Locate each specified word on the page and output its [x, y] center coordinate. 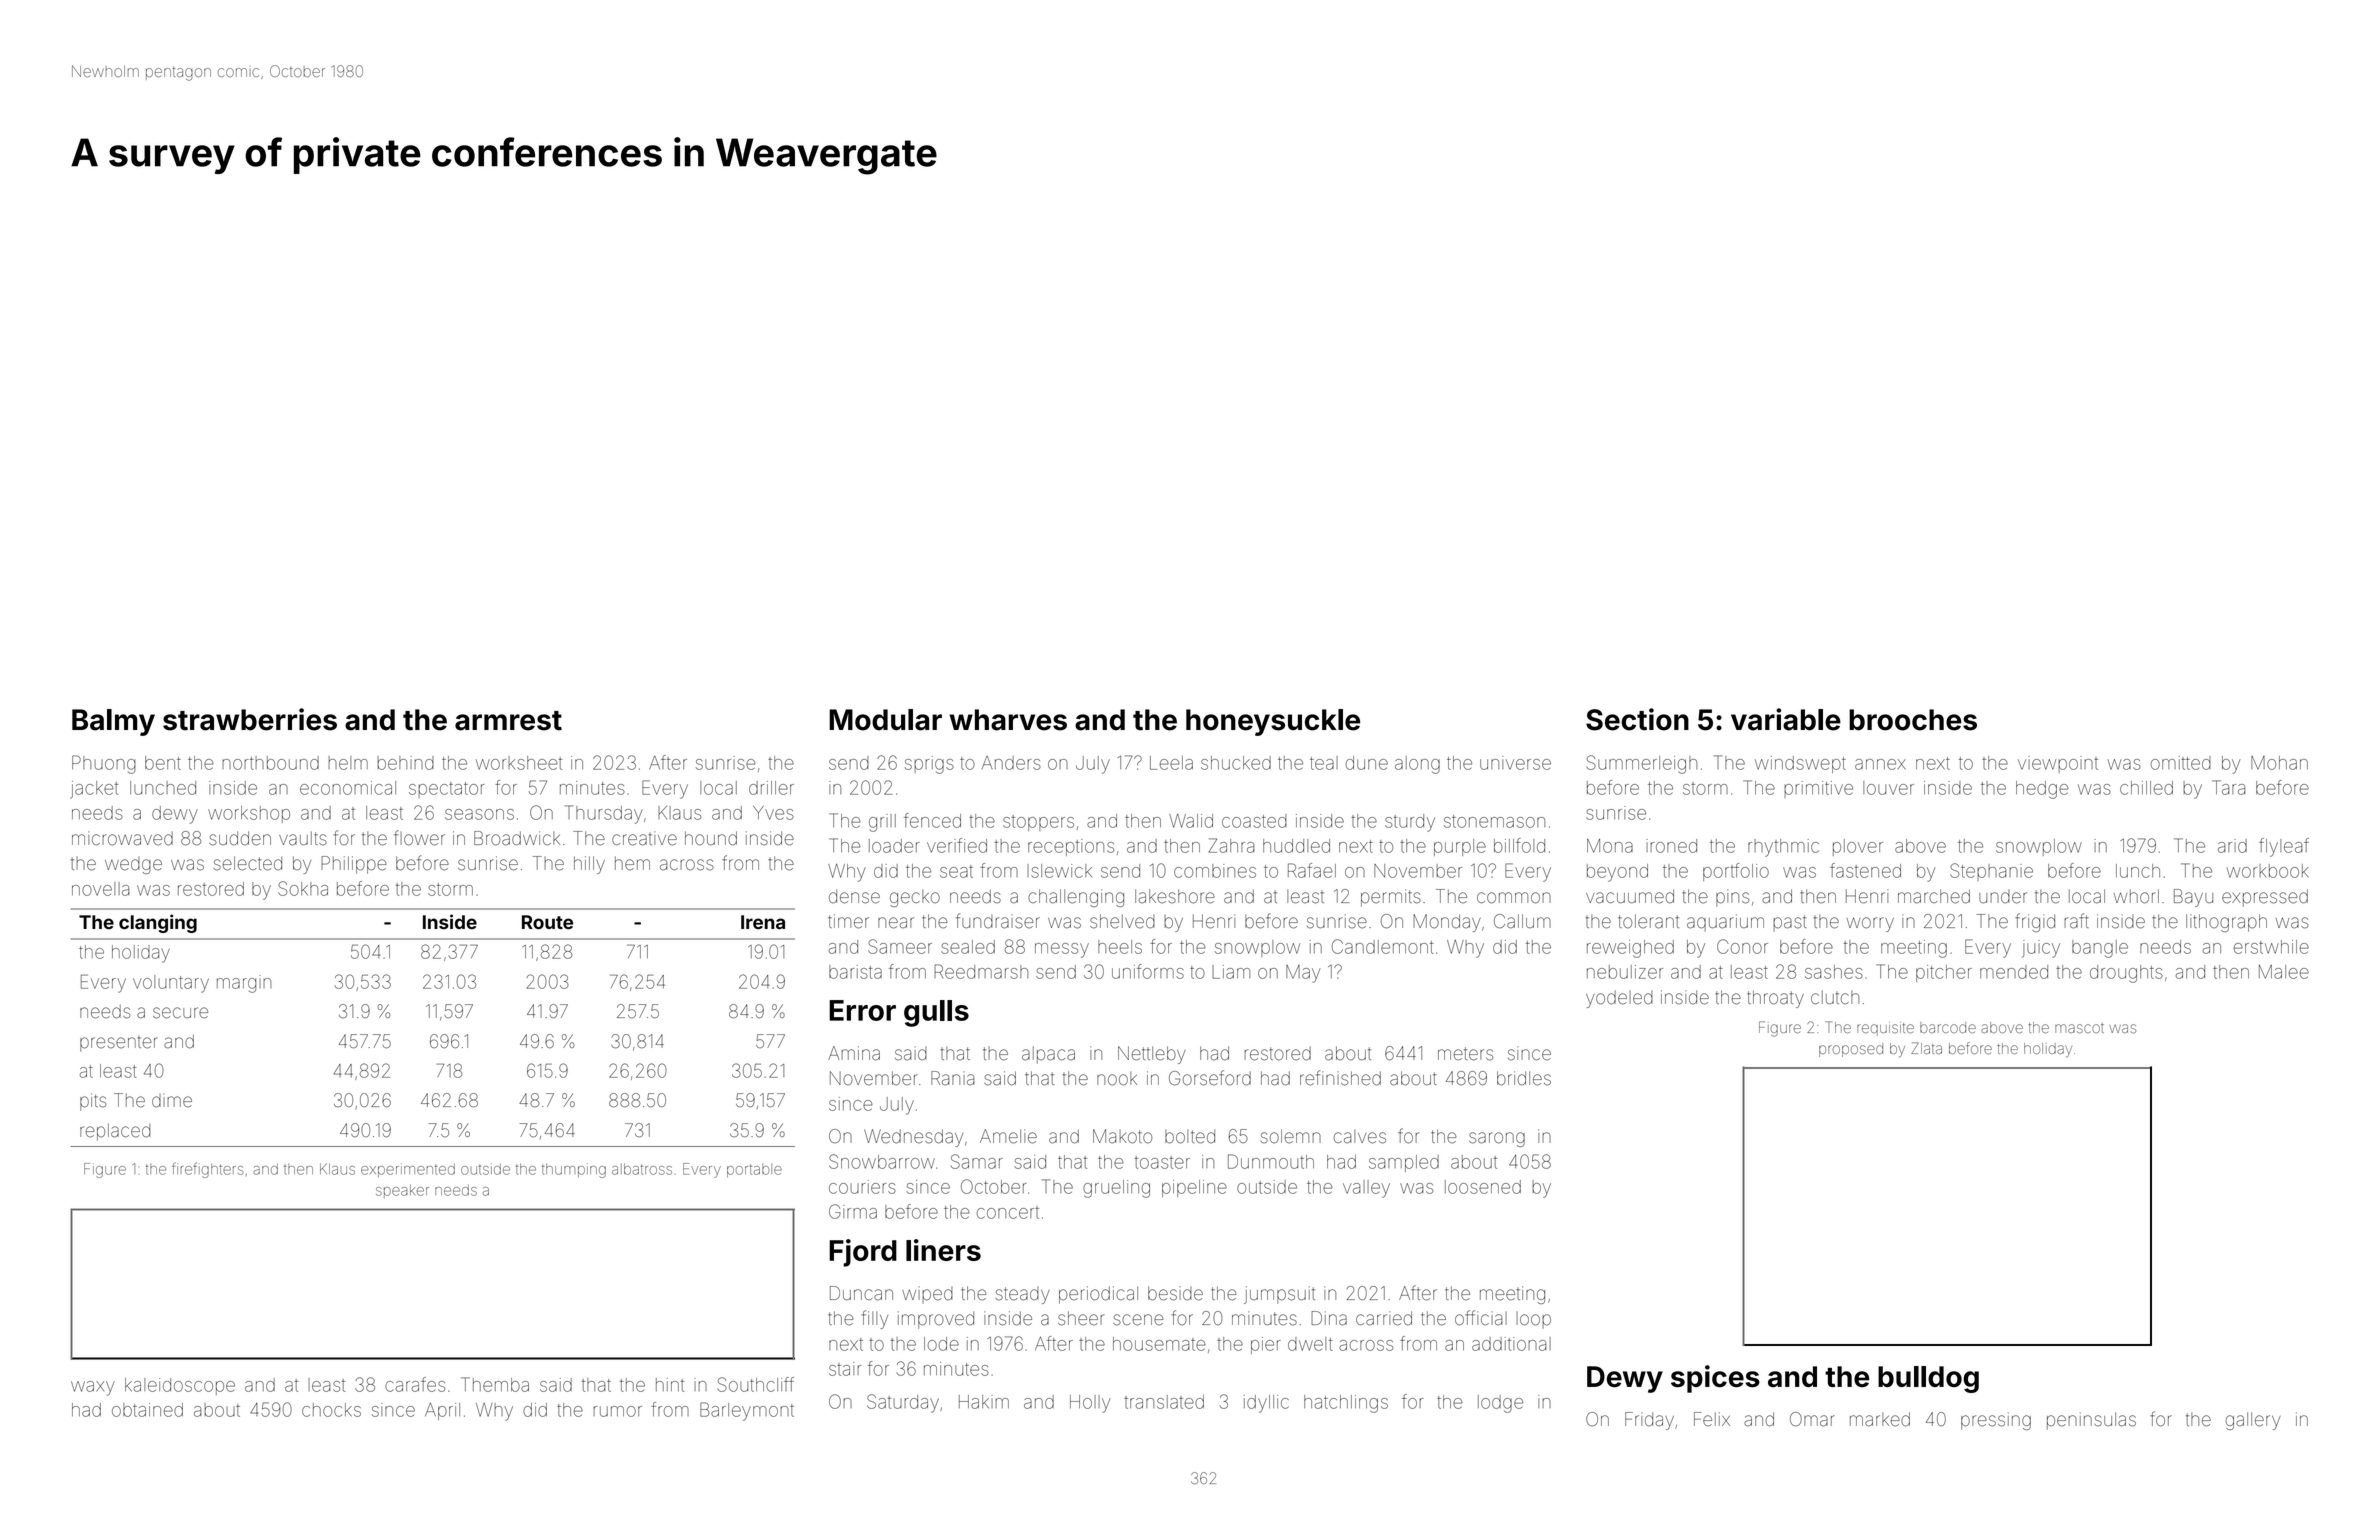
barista [855, 972]
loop [1534, 1320]
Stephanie [1991, 872]
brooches [1913, 720]
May [1303, 974]
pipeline [1194, 1188]
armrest [508, 721]
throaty [1775, 999]
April [442, 1411]
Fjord [863, 1253]
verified [957, 845]
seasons [479, 814]
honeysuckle [1273, 722]
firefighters [208, 1170]
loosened [1483, 1187]
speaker [402, 1191]
